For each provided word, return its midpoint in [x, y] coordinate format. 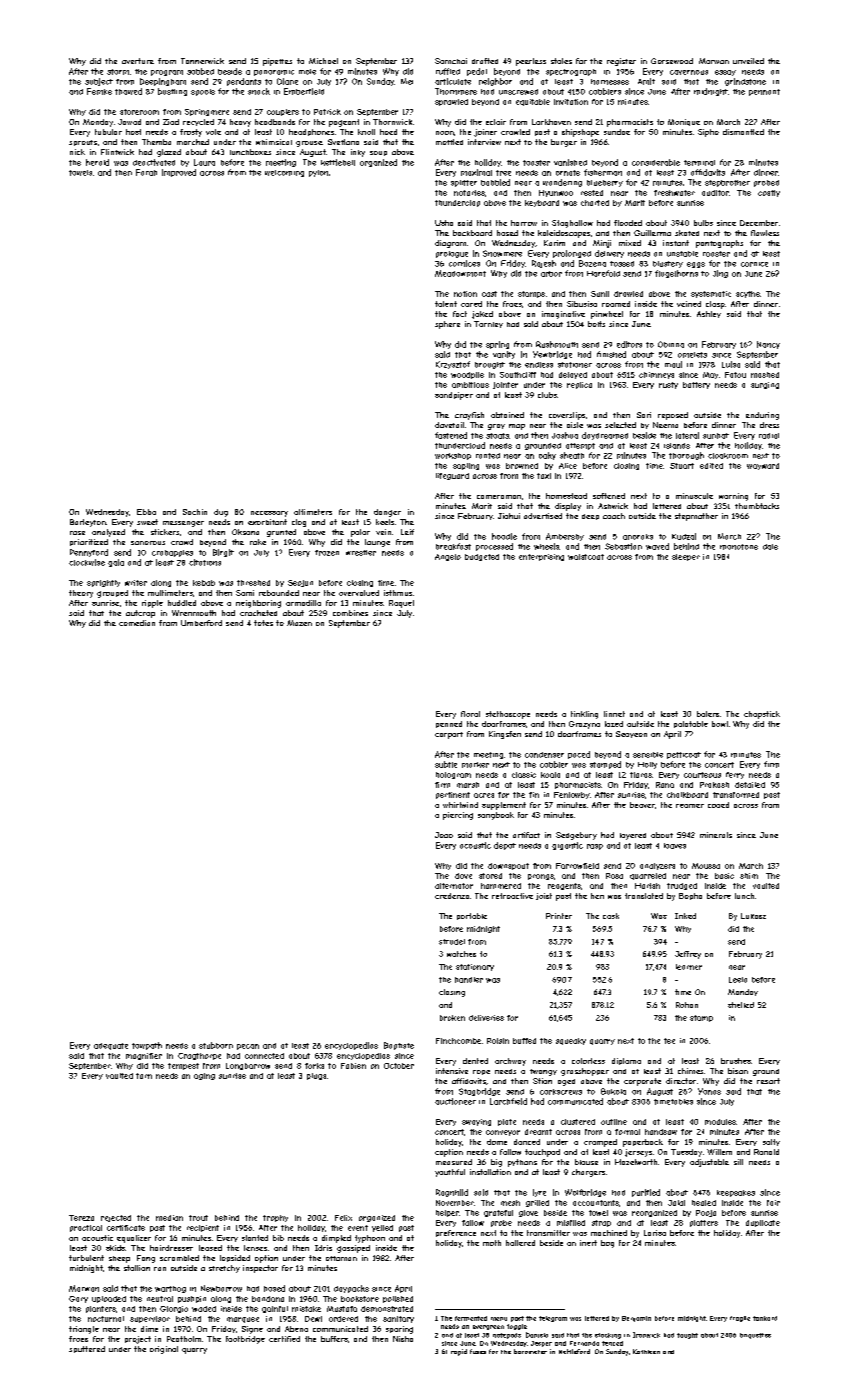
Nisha [403, 1339]
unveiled [748, 61]
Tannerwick [202, 61]
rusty [668, 385]
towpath [147, 1046]
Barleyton [88, 523]
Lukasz [753, 916]
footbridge [245, 1340]
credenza [452, 896]
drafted [485, 61]
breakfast [453, 546]
